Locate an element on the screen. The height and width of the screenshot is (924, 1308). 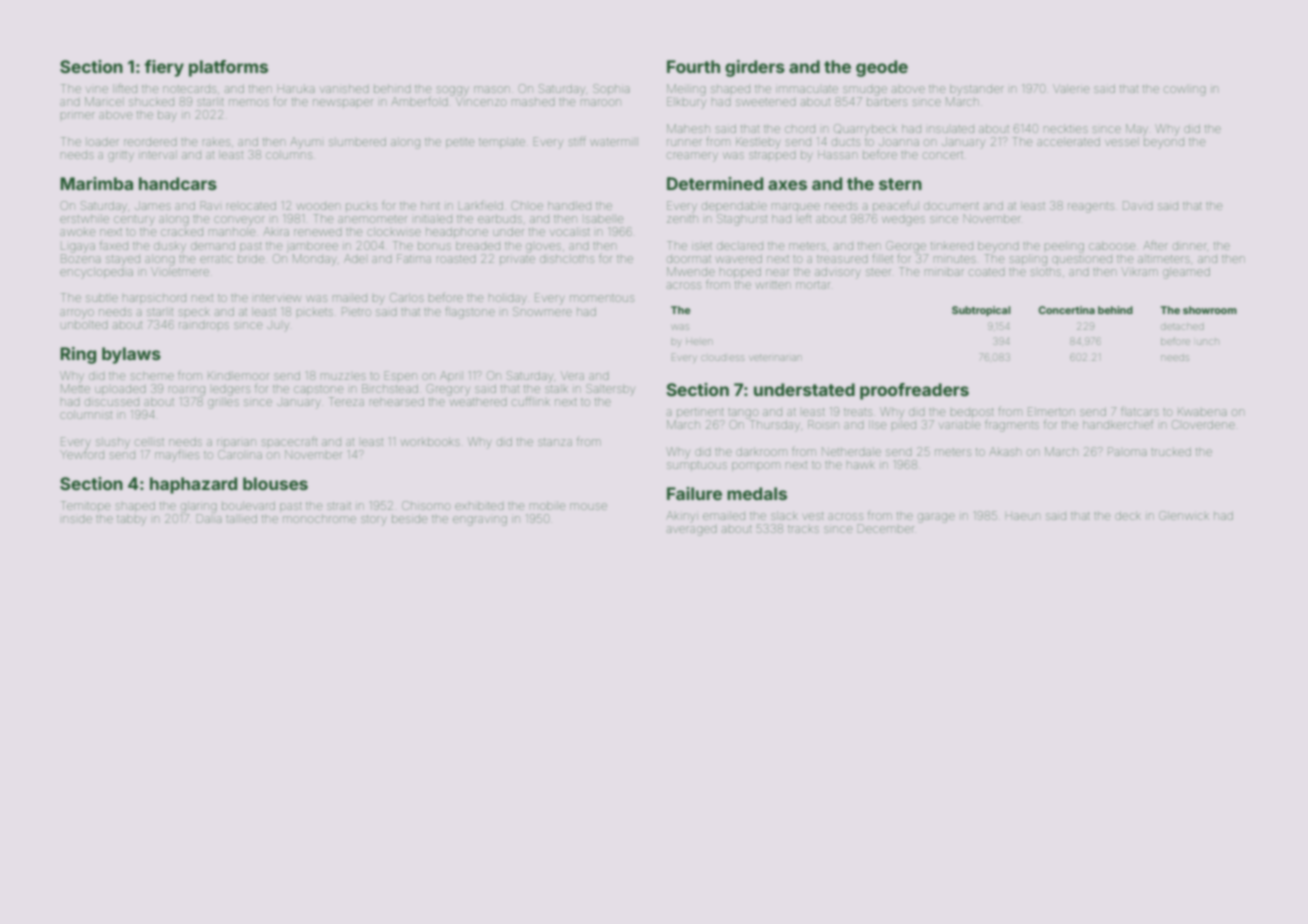
fiery is located at coordinates (164, 68).
